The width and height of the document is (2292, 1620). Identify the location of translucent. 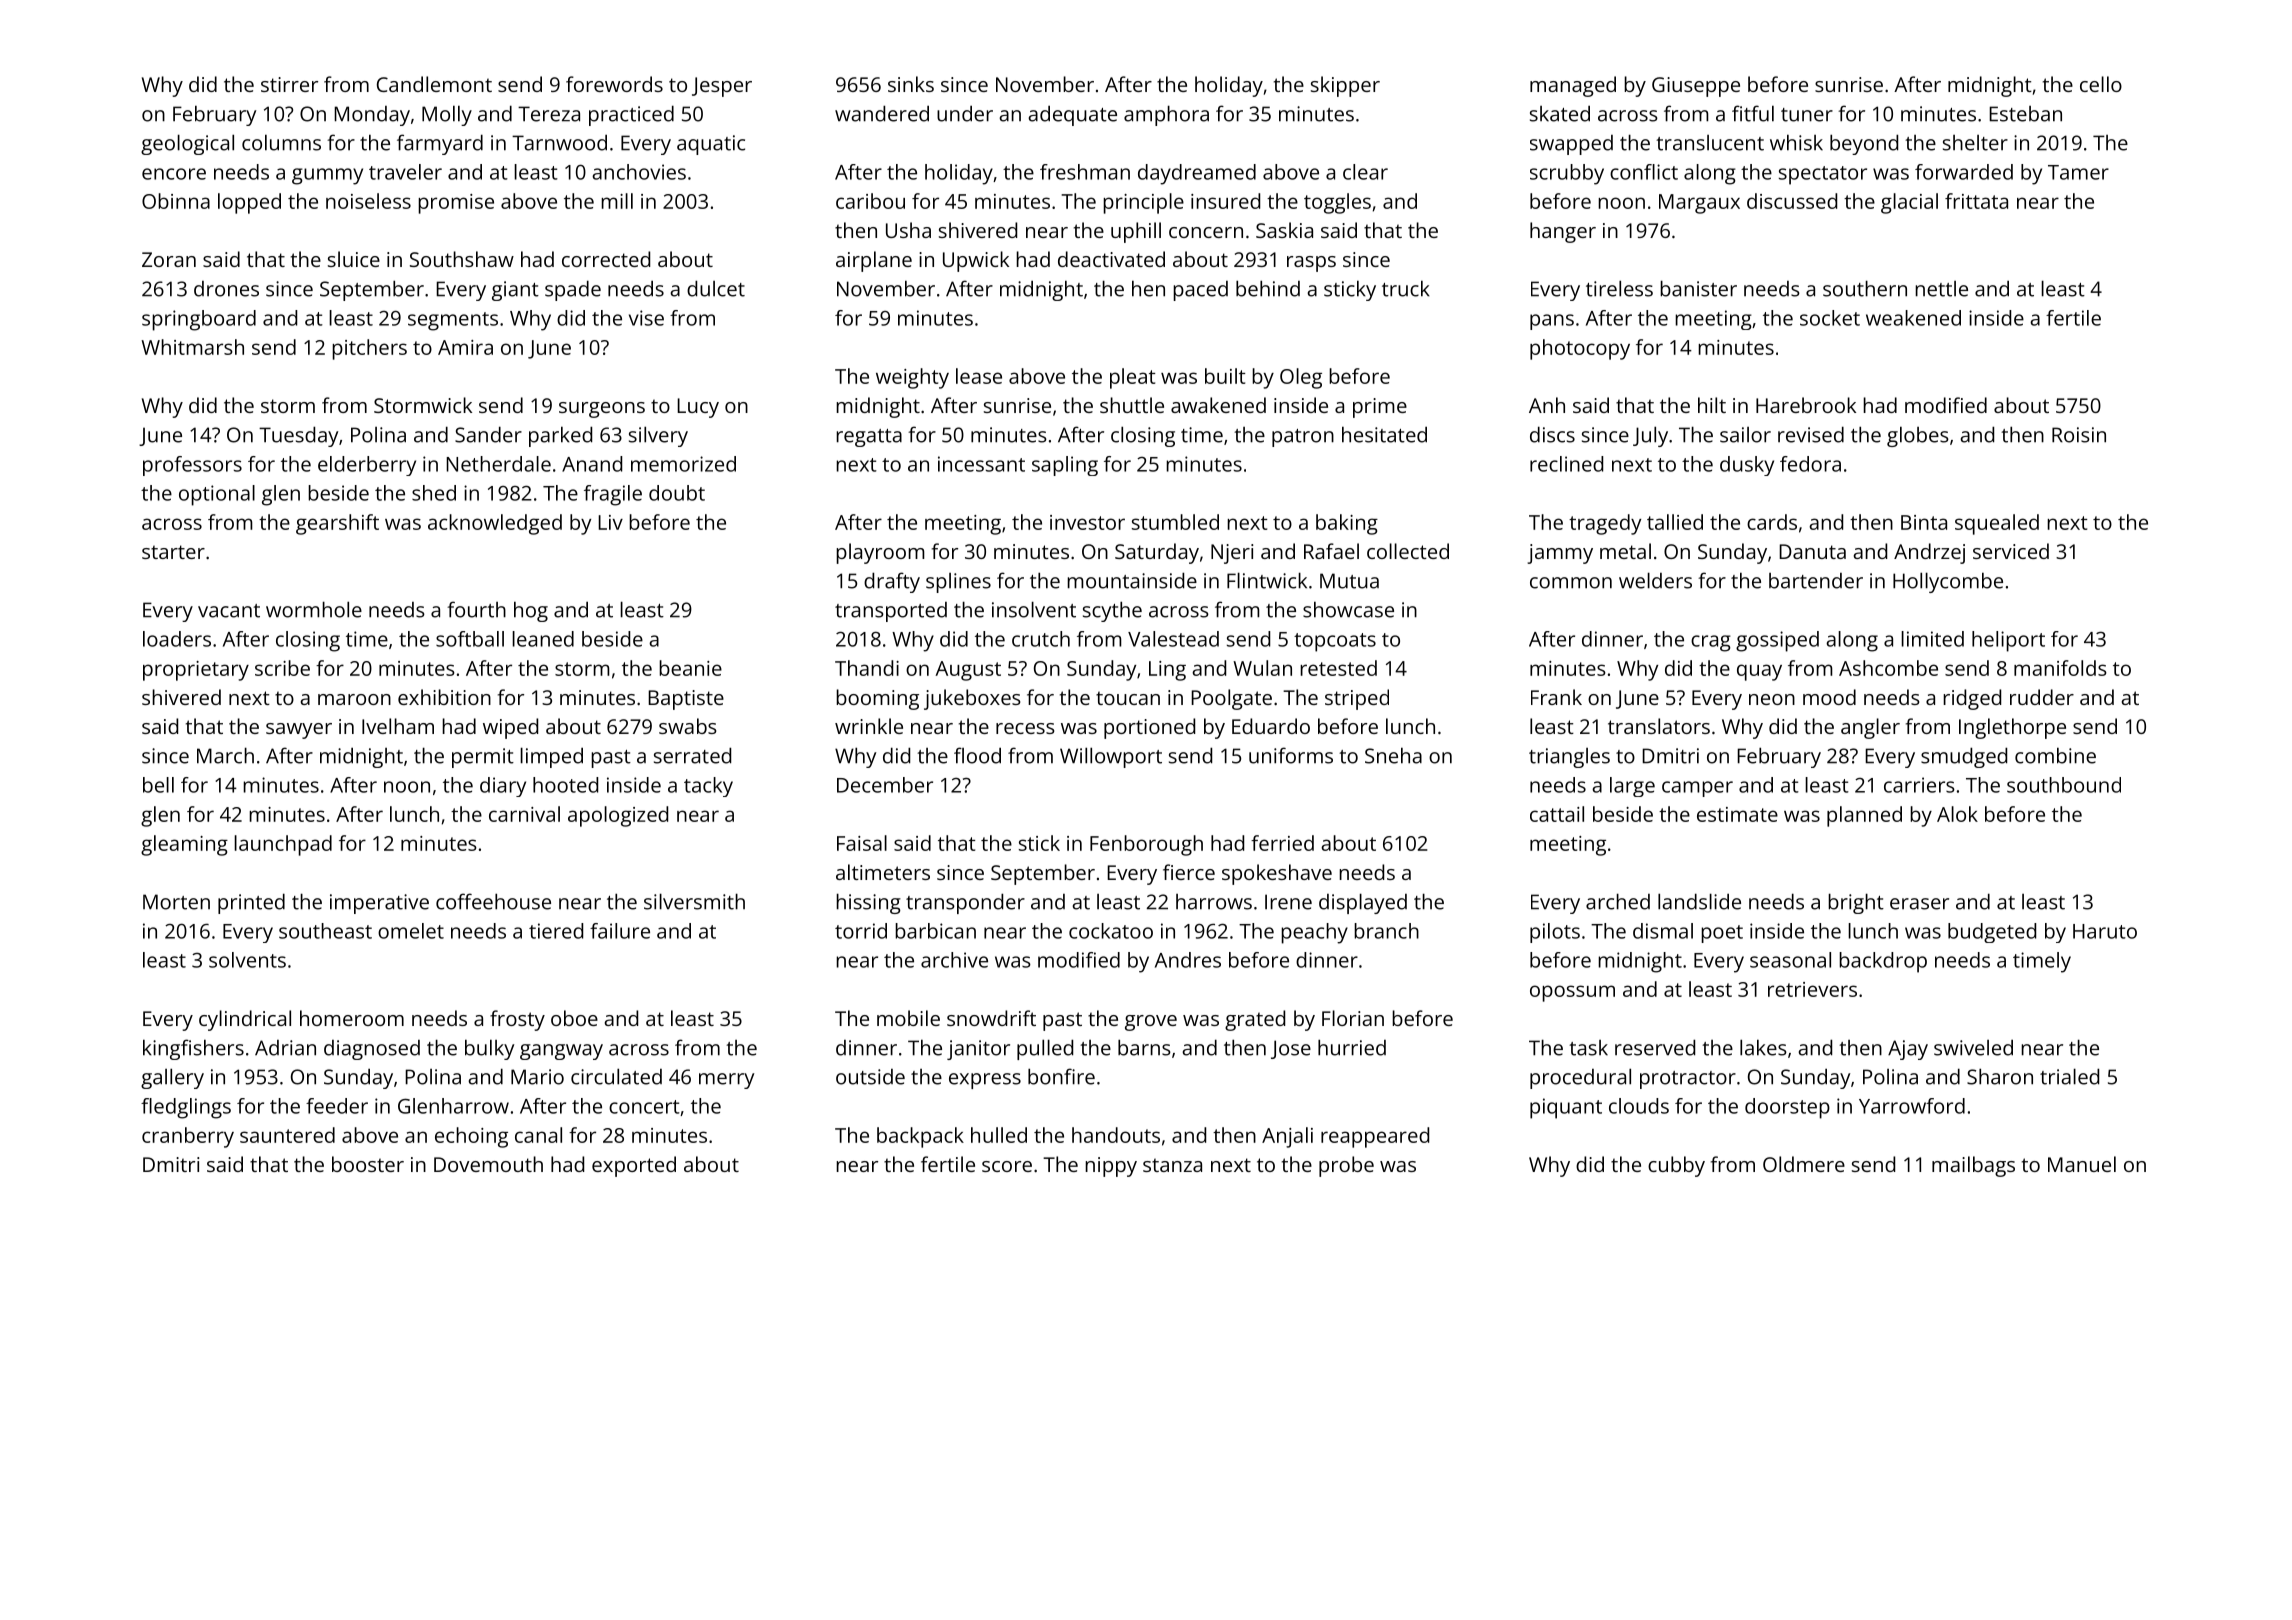
(1710, 143).
